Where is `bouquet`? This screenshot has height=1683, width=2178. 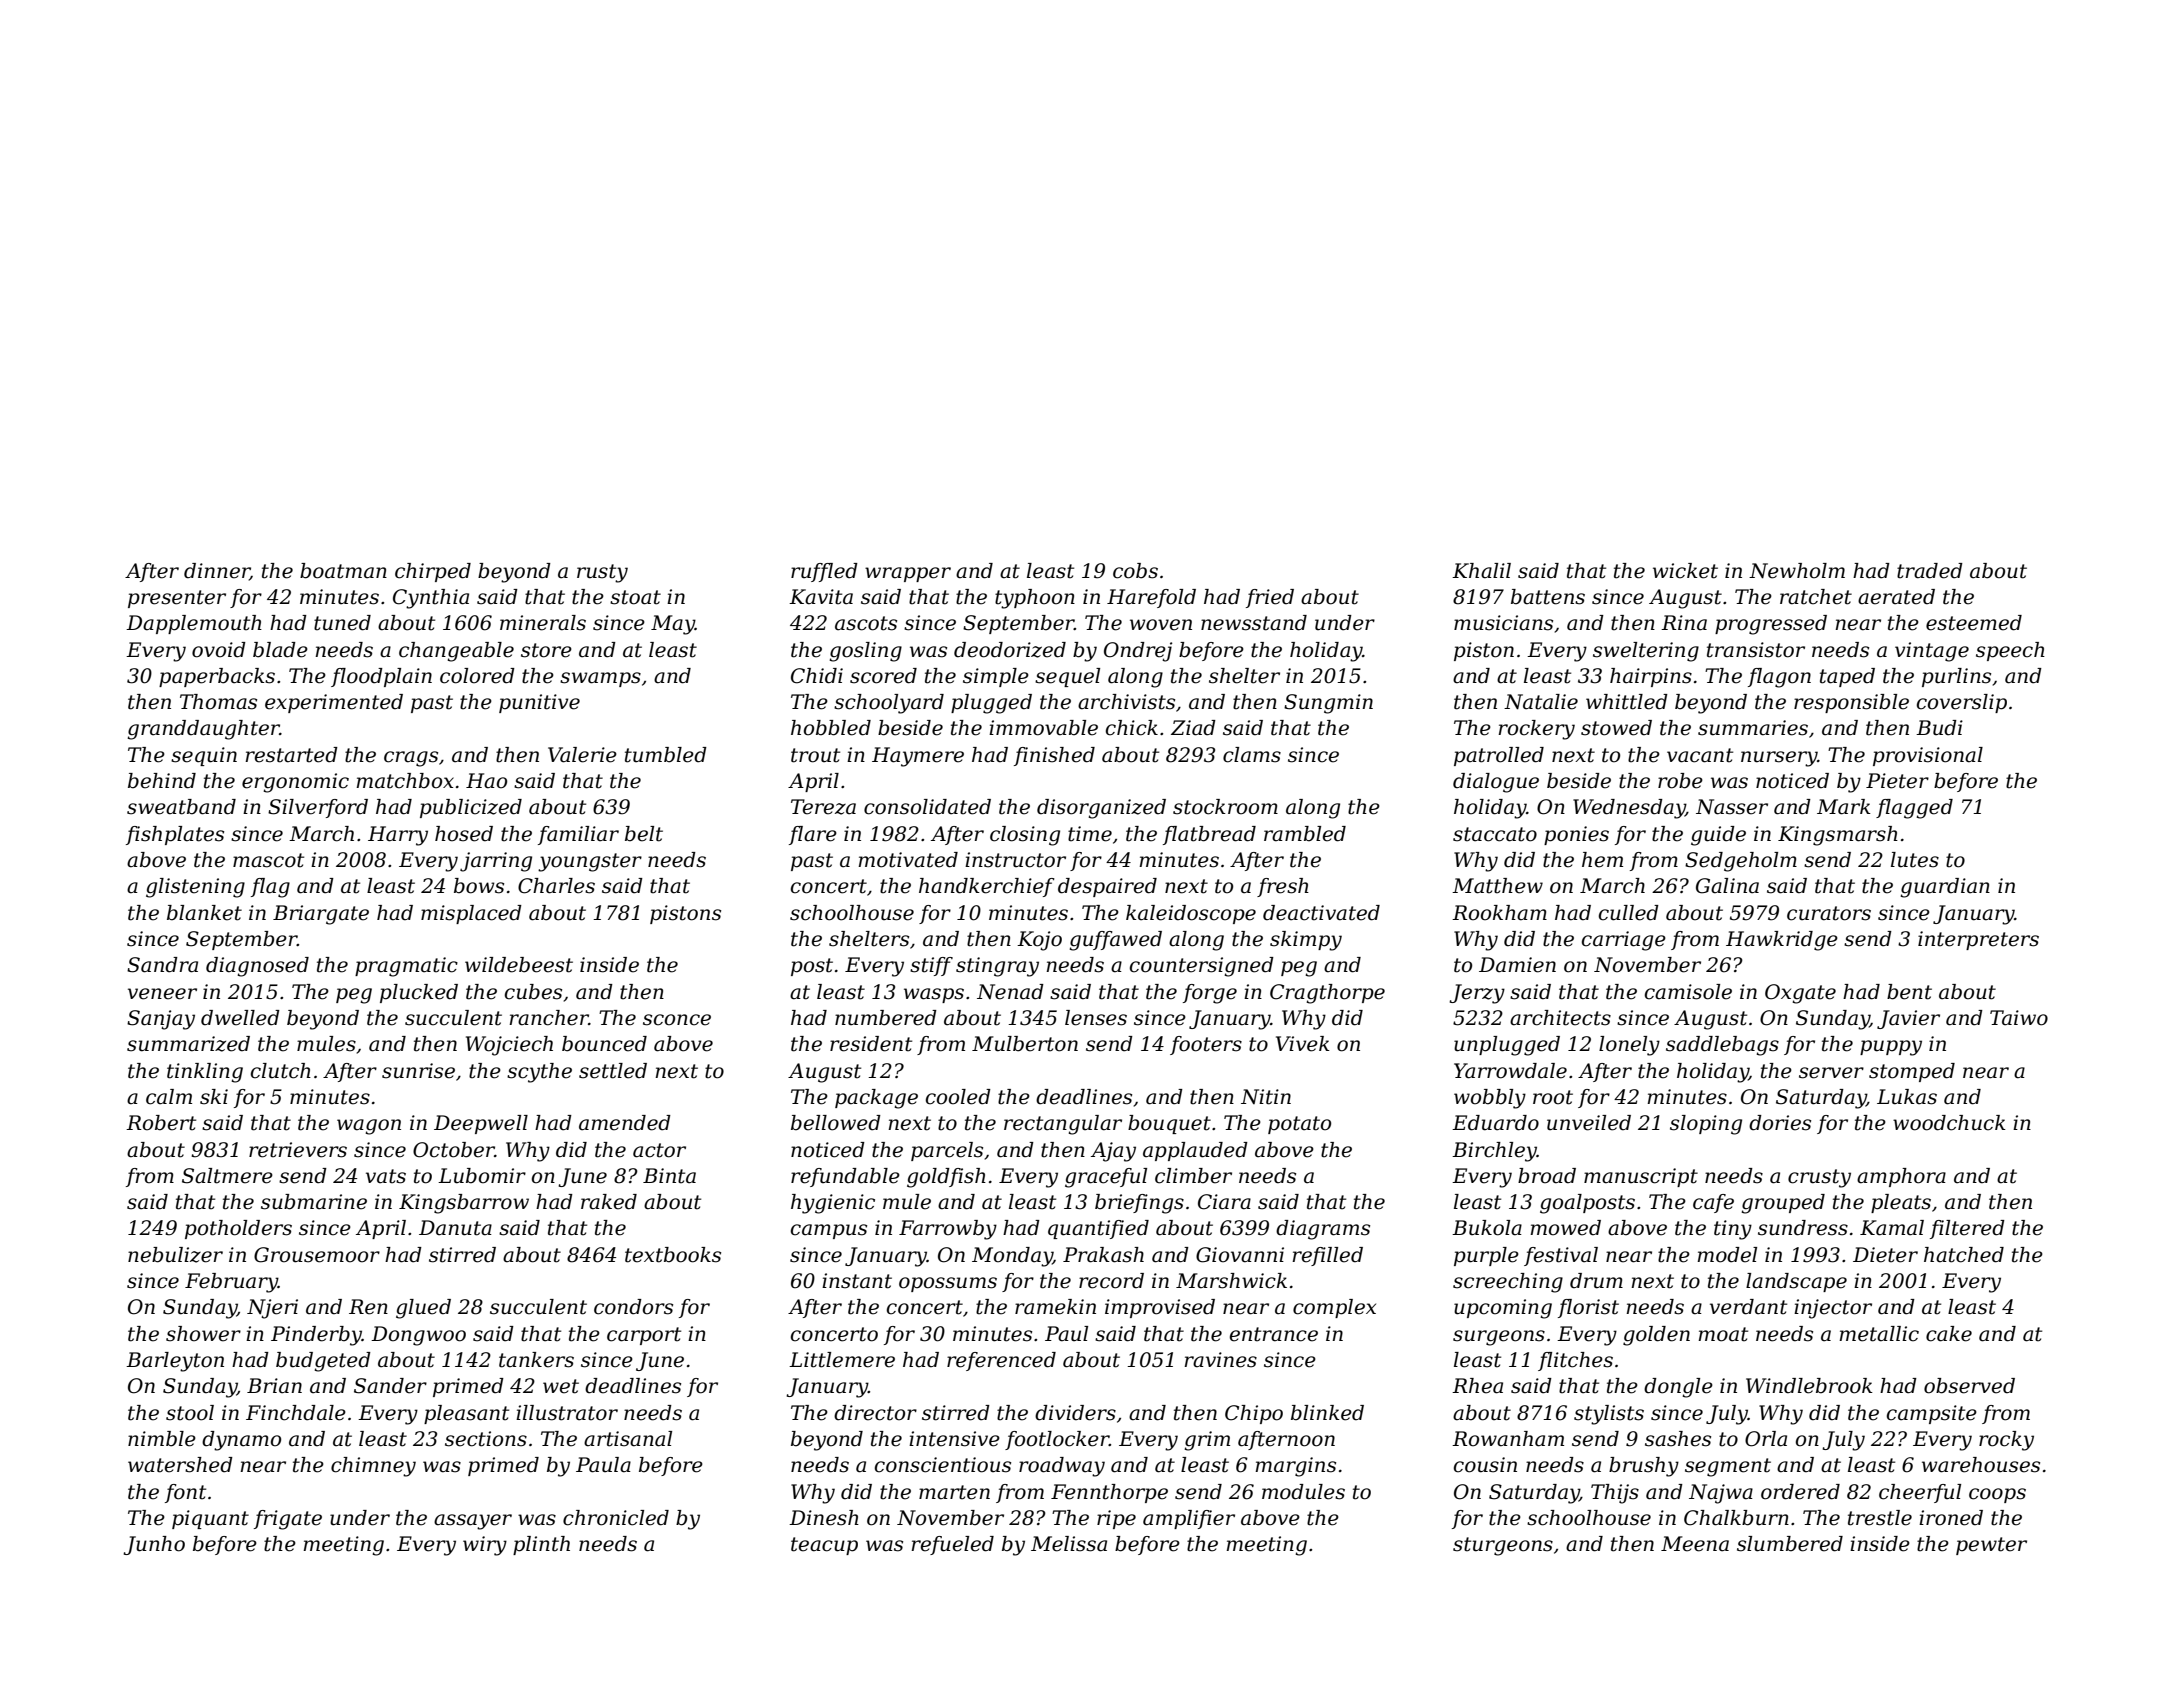 bouquet is located at coordinates (1169, 1124).
